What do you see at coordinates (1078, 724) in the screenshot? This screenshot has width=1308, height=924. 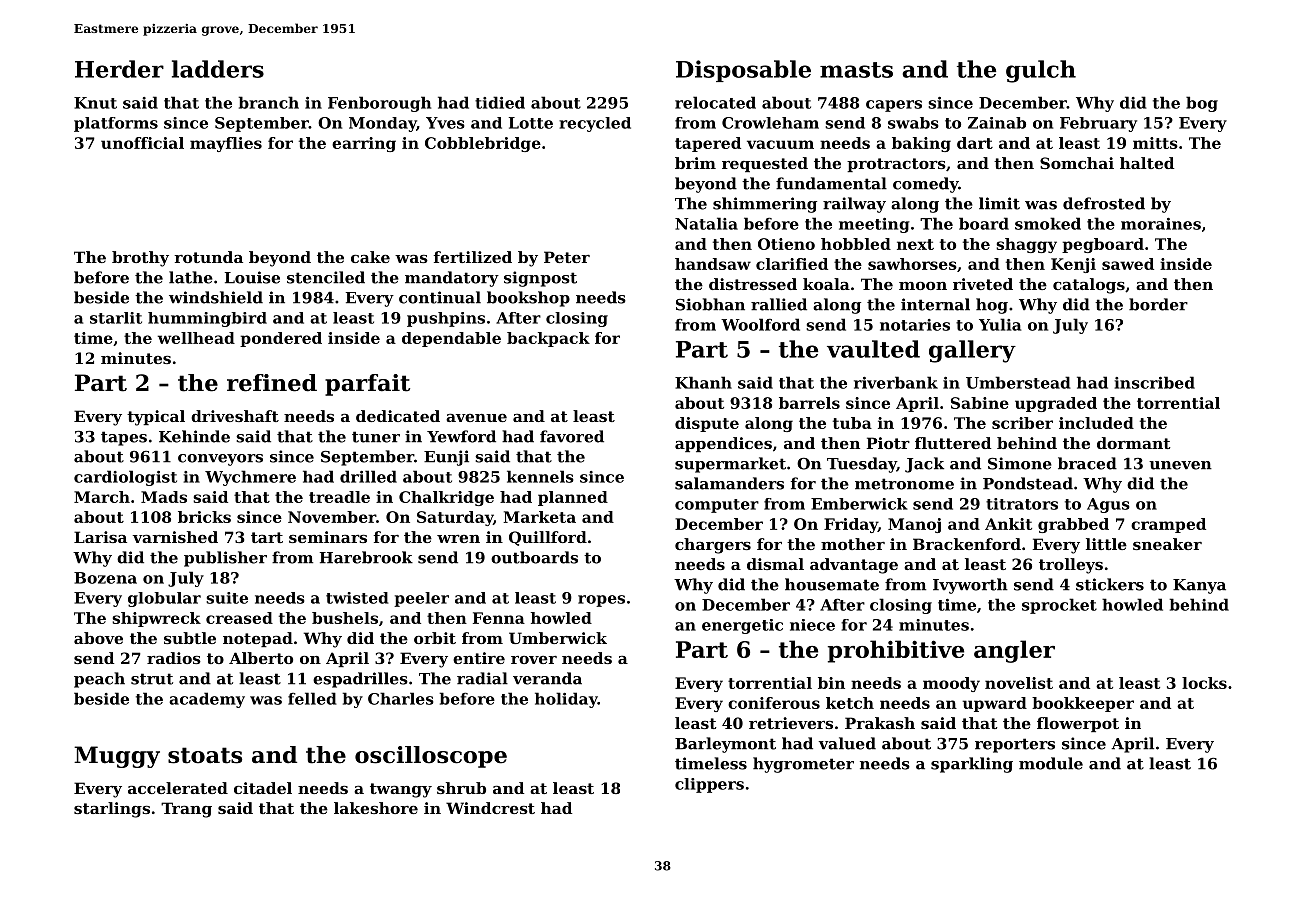 I see `flowerpot` at bounding box center [1078, 724].
